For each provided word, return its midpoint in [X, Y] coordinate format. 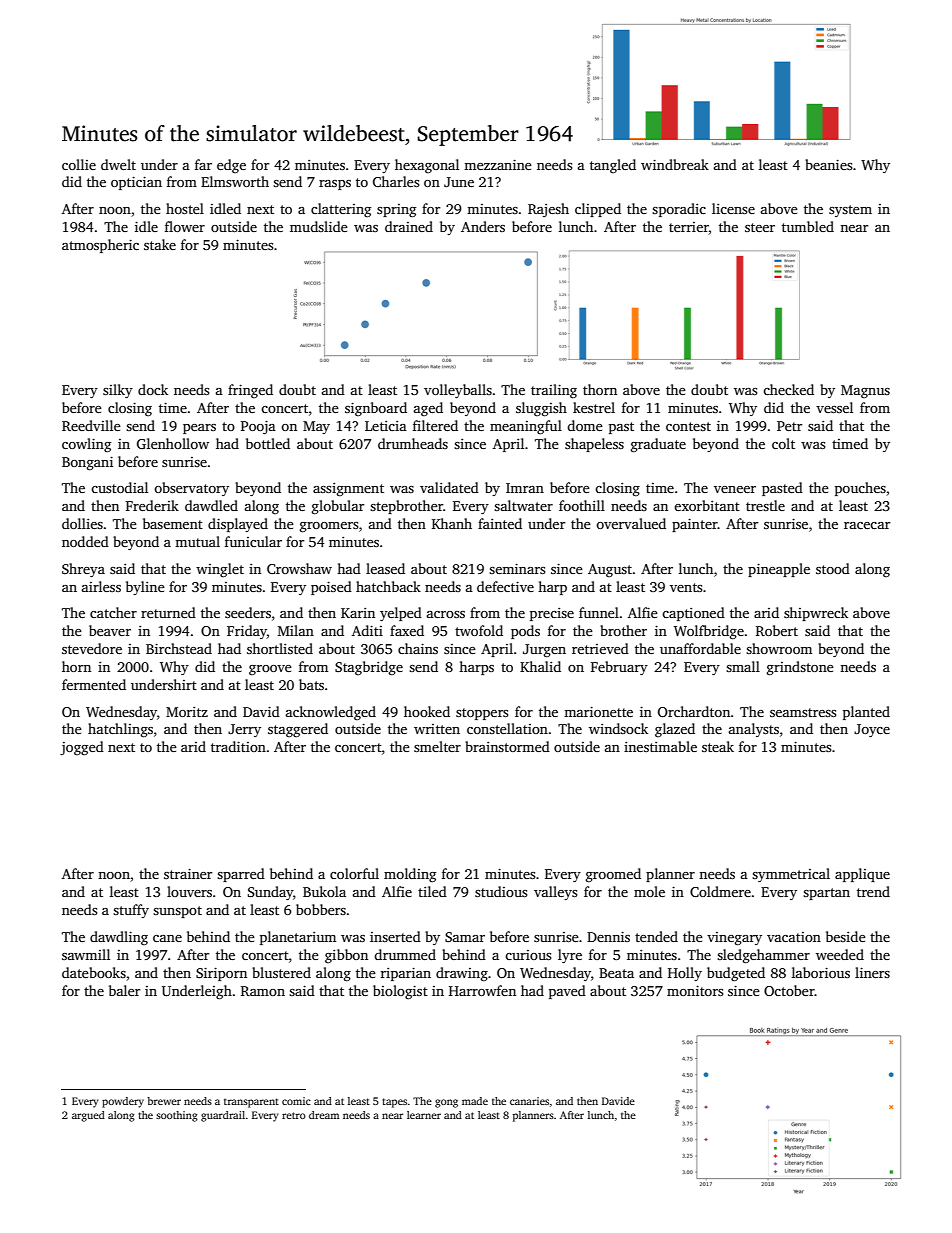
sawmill [86, 954]
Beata [616, 973]
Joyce [872, 730]
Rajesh [548, 210]
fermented [94, 684]
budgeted [736, 974]
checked [788, 389]
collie [79, 164]
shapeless [594, 445]
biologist [400, 992]
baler [124, 990]
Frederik [152, 505]
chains [418, 648]
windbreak [675, 164]
